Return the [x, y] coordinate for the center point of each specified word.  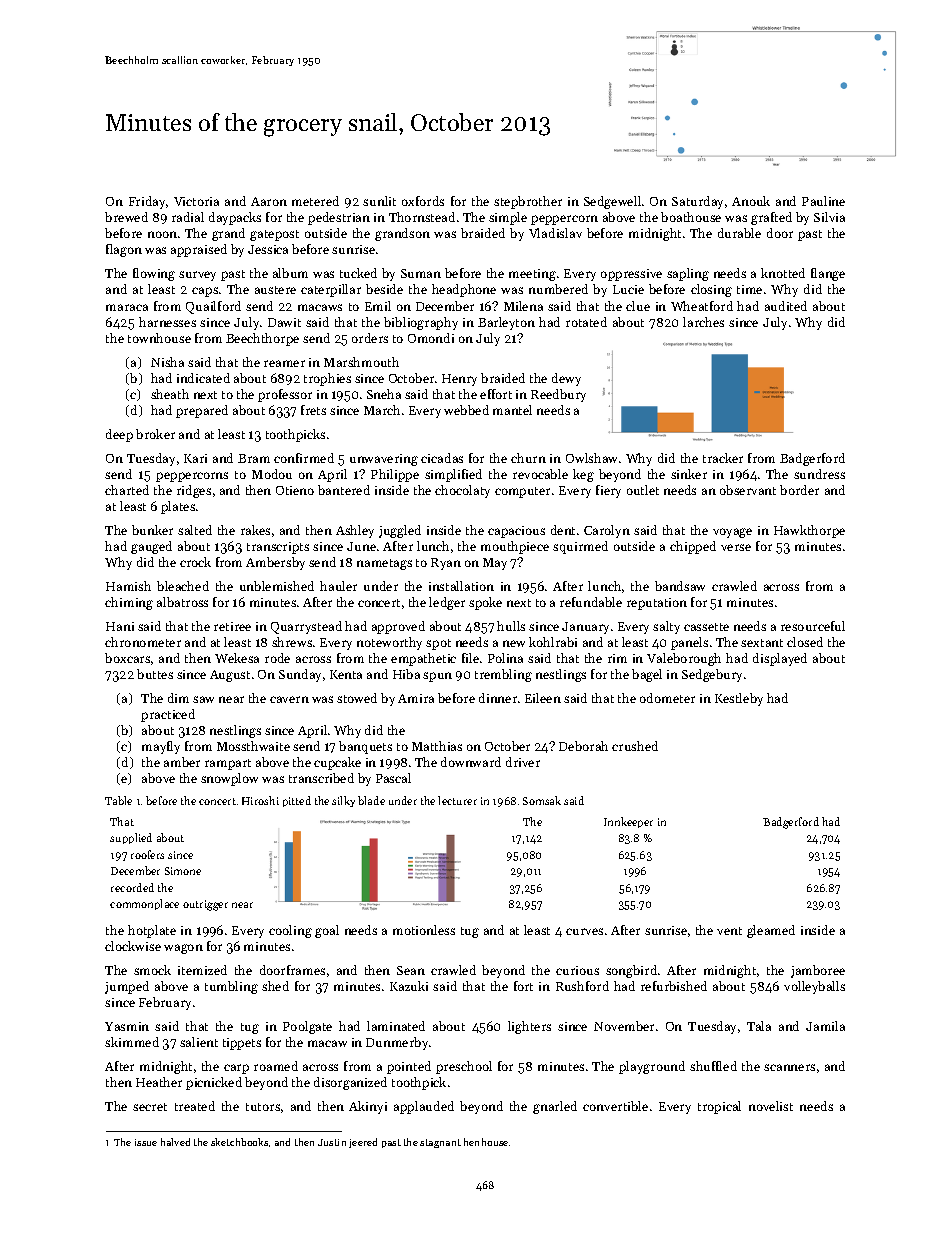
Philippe [395, 475]
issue [146, 1142]
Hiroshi [260, 800]
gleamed [771, 931]
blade [371, 800]
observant [748, 490]
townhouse [159, 338]
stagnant [440, 1143]
